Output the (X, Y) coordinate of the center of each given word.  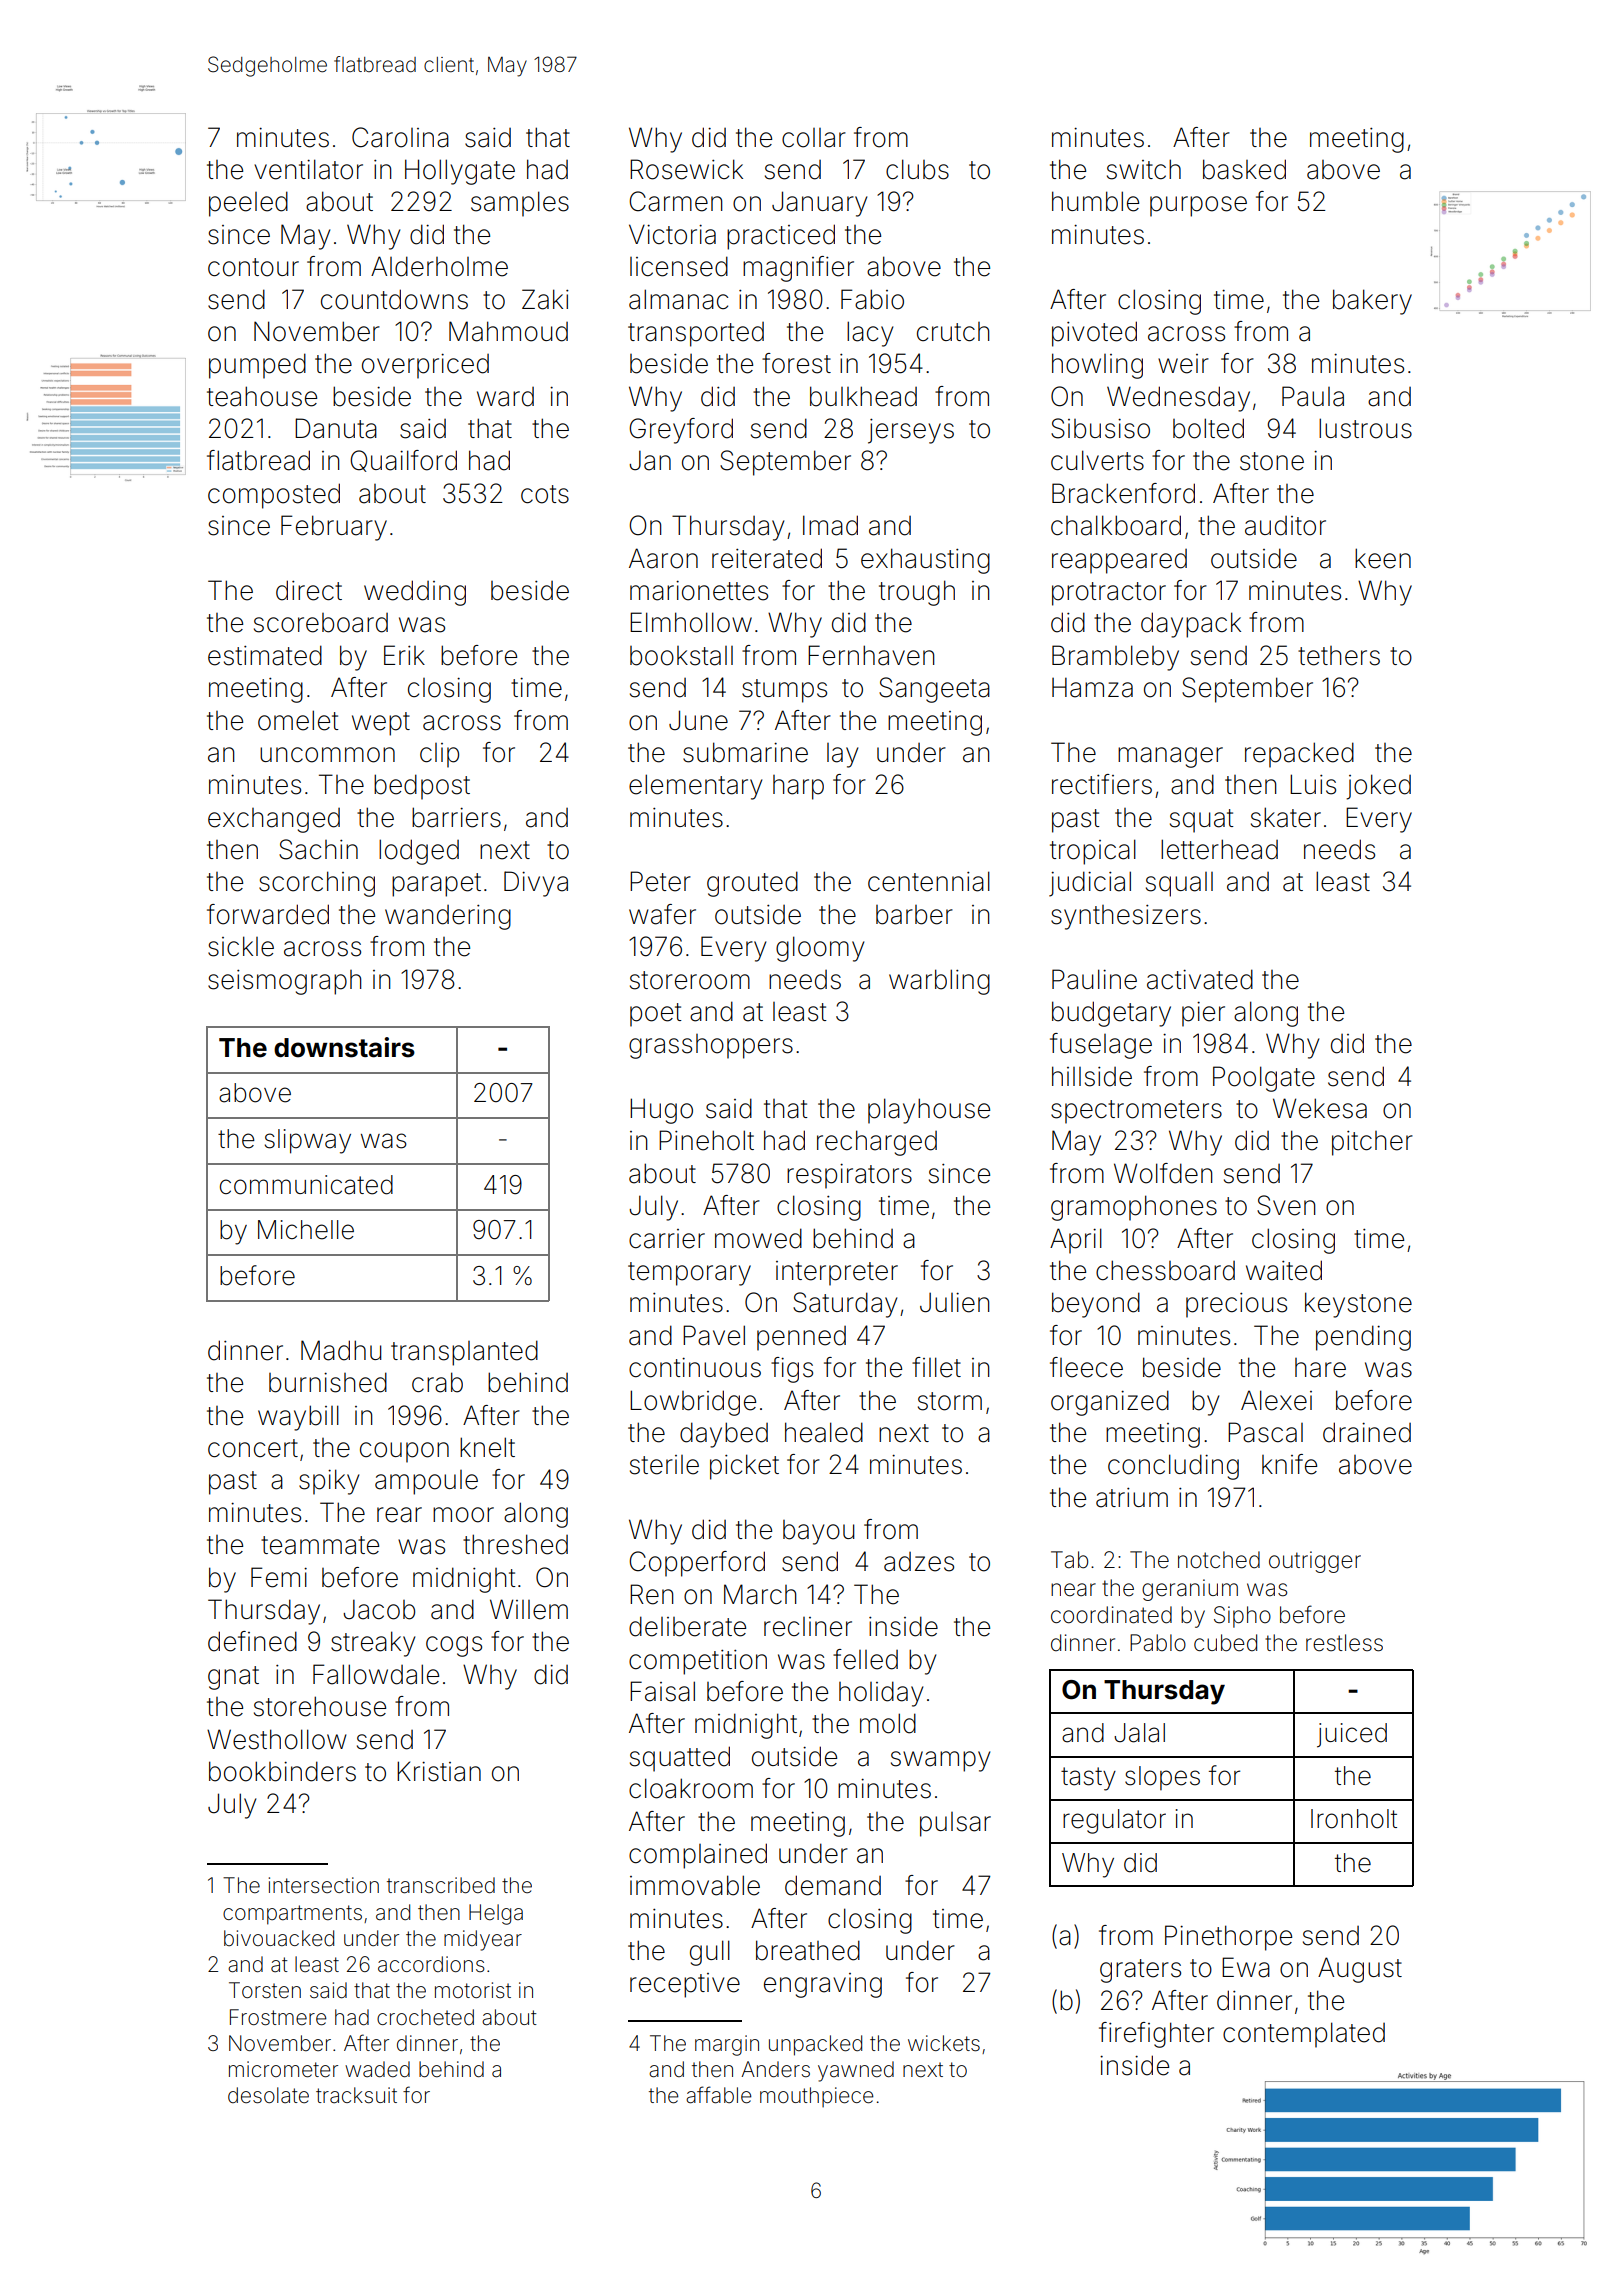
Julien (954, 1302)
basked (1244, 169)
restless (1344, 1643)
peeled (248, 204)
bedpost (422, 787)
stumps (784, 691)
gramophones (1134, 1208)
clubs (917, 169)
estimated (265, 655)
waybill (298, 1418)
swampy (940, 1761)
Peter (660, 881)
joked (1378, 787)
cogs (454, 1646)
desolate (268, 2095)
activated (1200, 979)
